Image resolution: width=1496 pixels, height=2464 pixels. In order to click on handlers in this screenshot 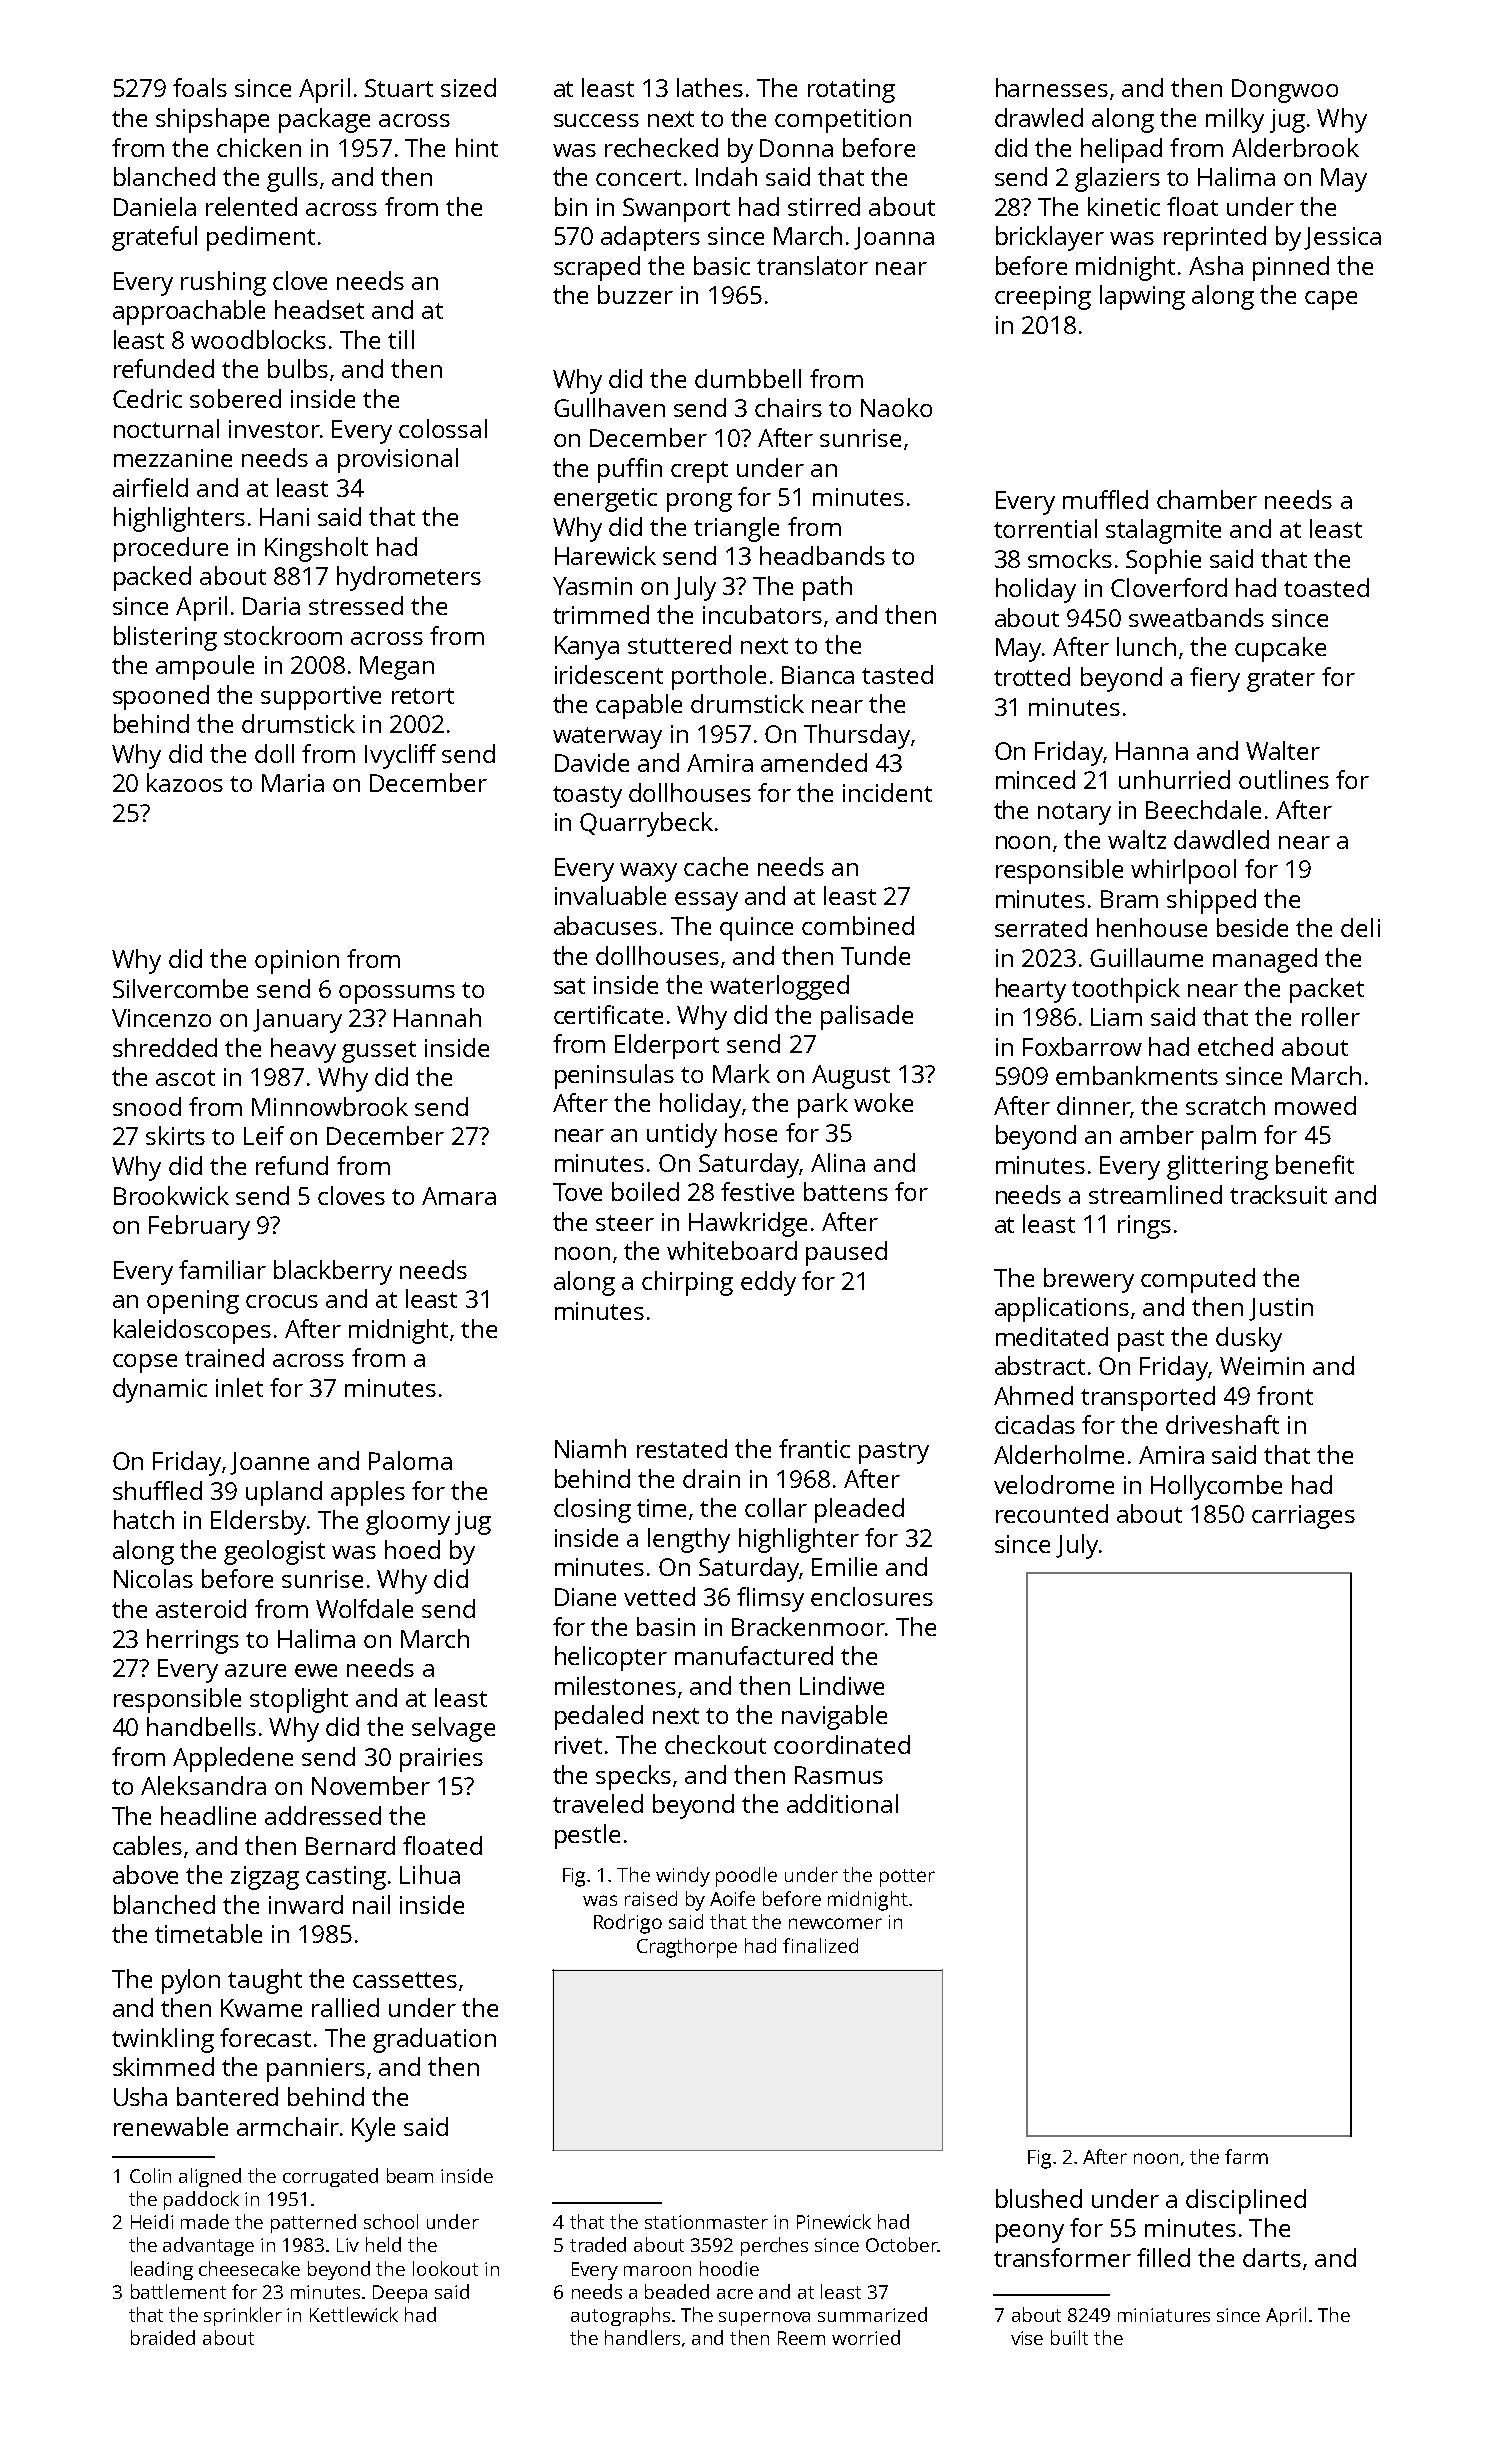, I will do `click(642, 2337)`.
